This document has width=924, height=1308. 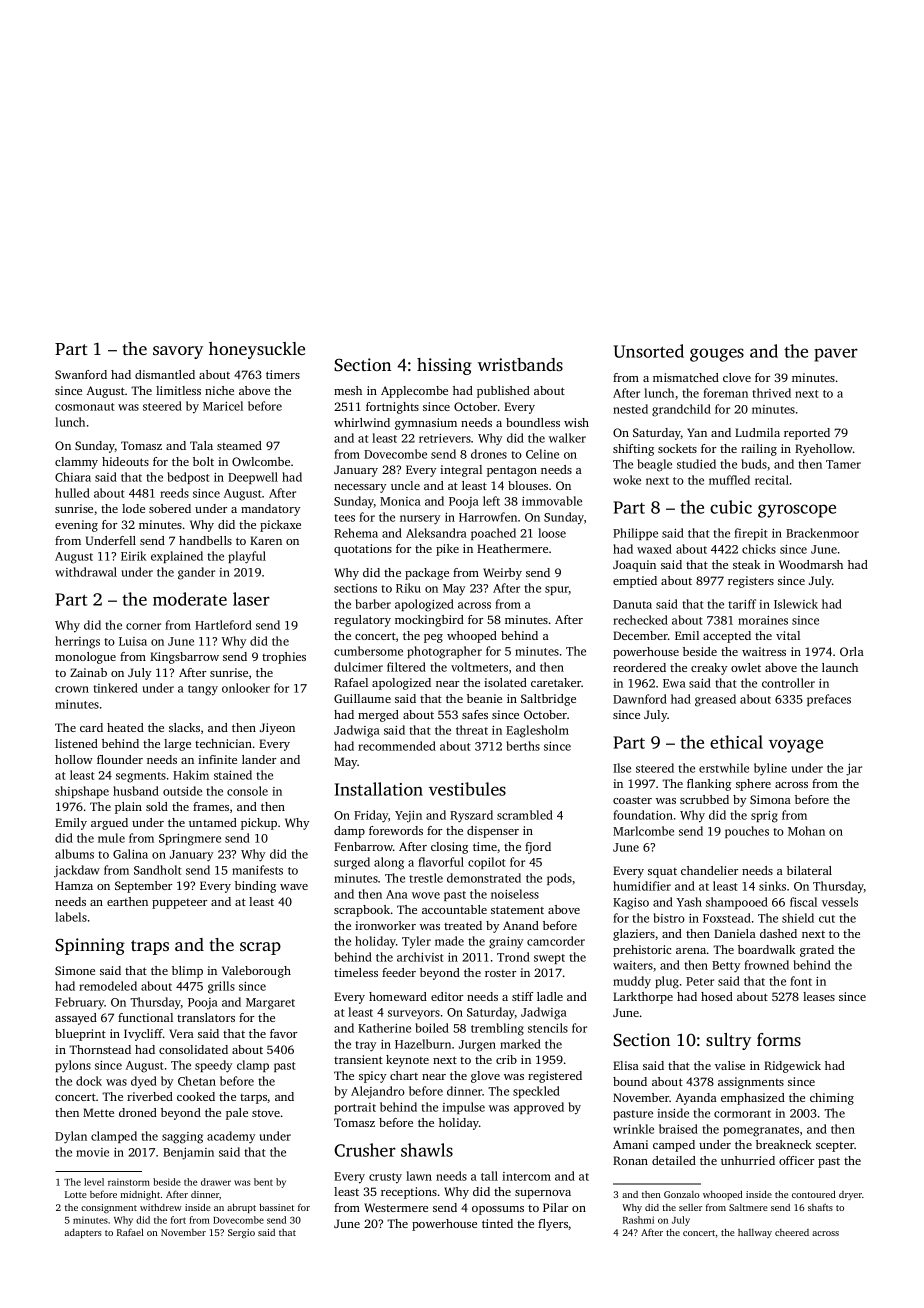 I want to click on wristbands, so click(x=520, y=364).
